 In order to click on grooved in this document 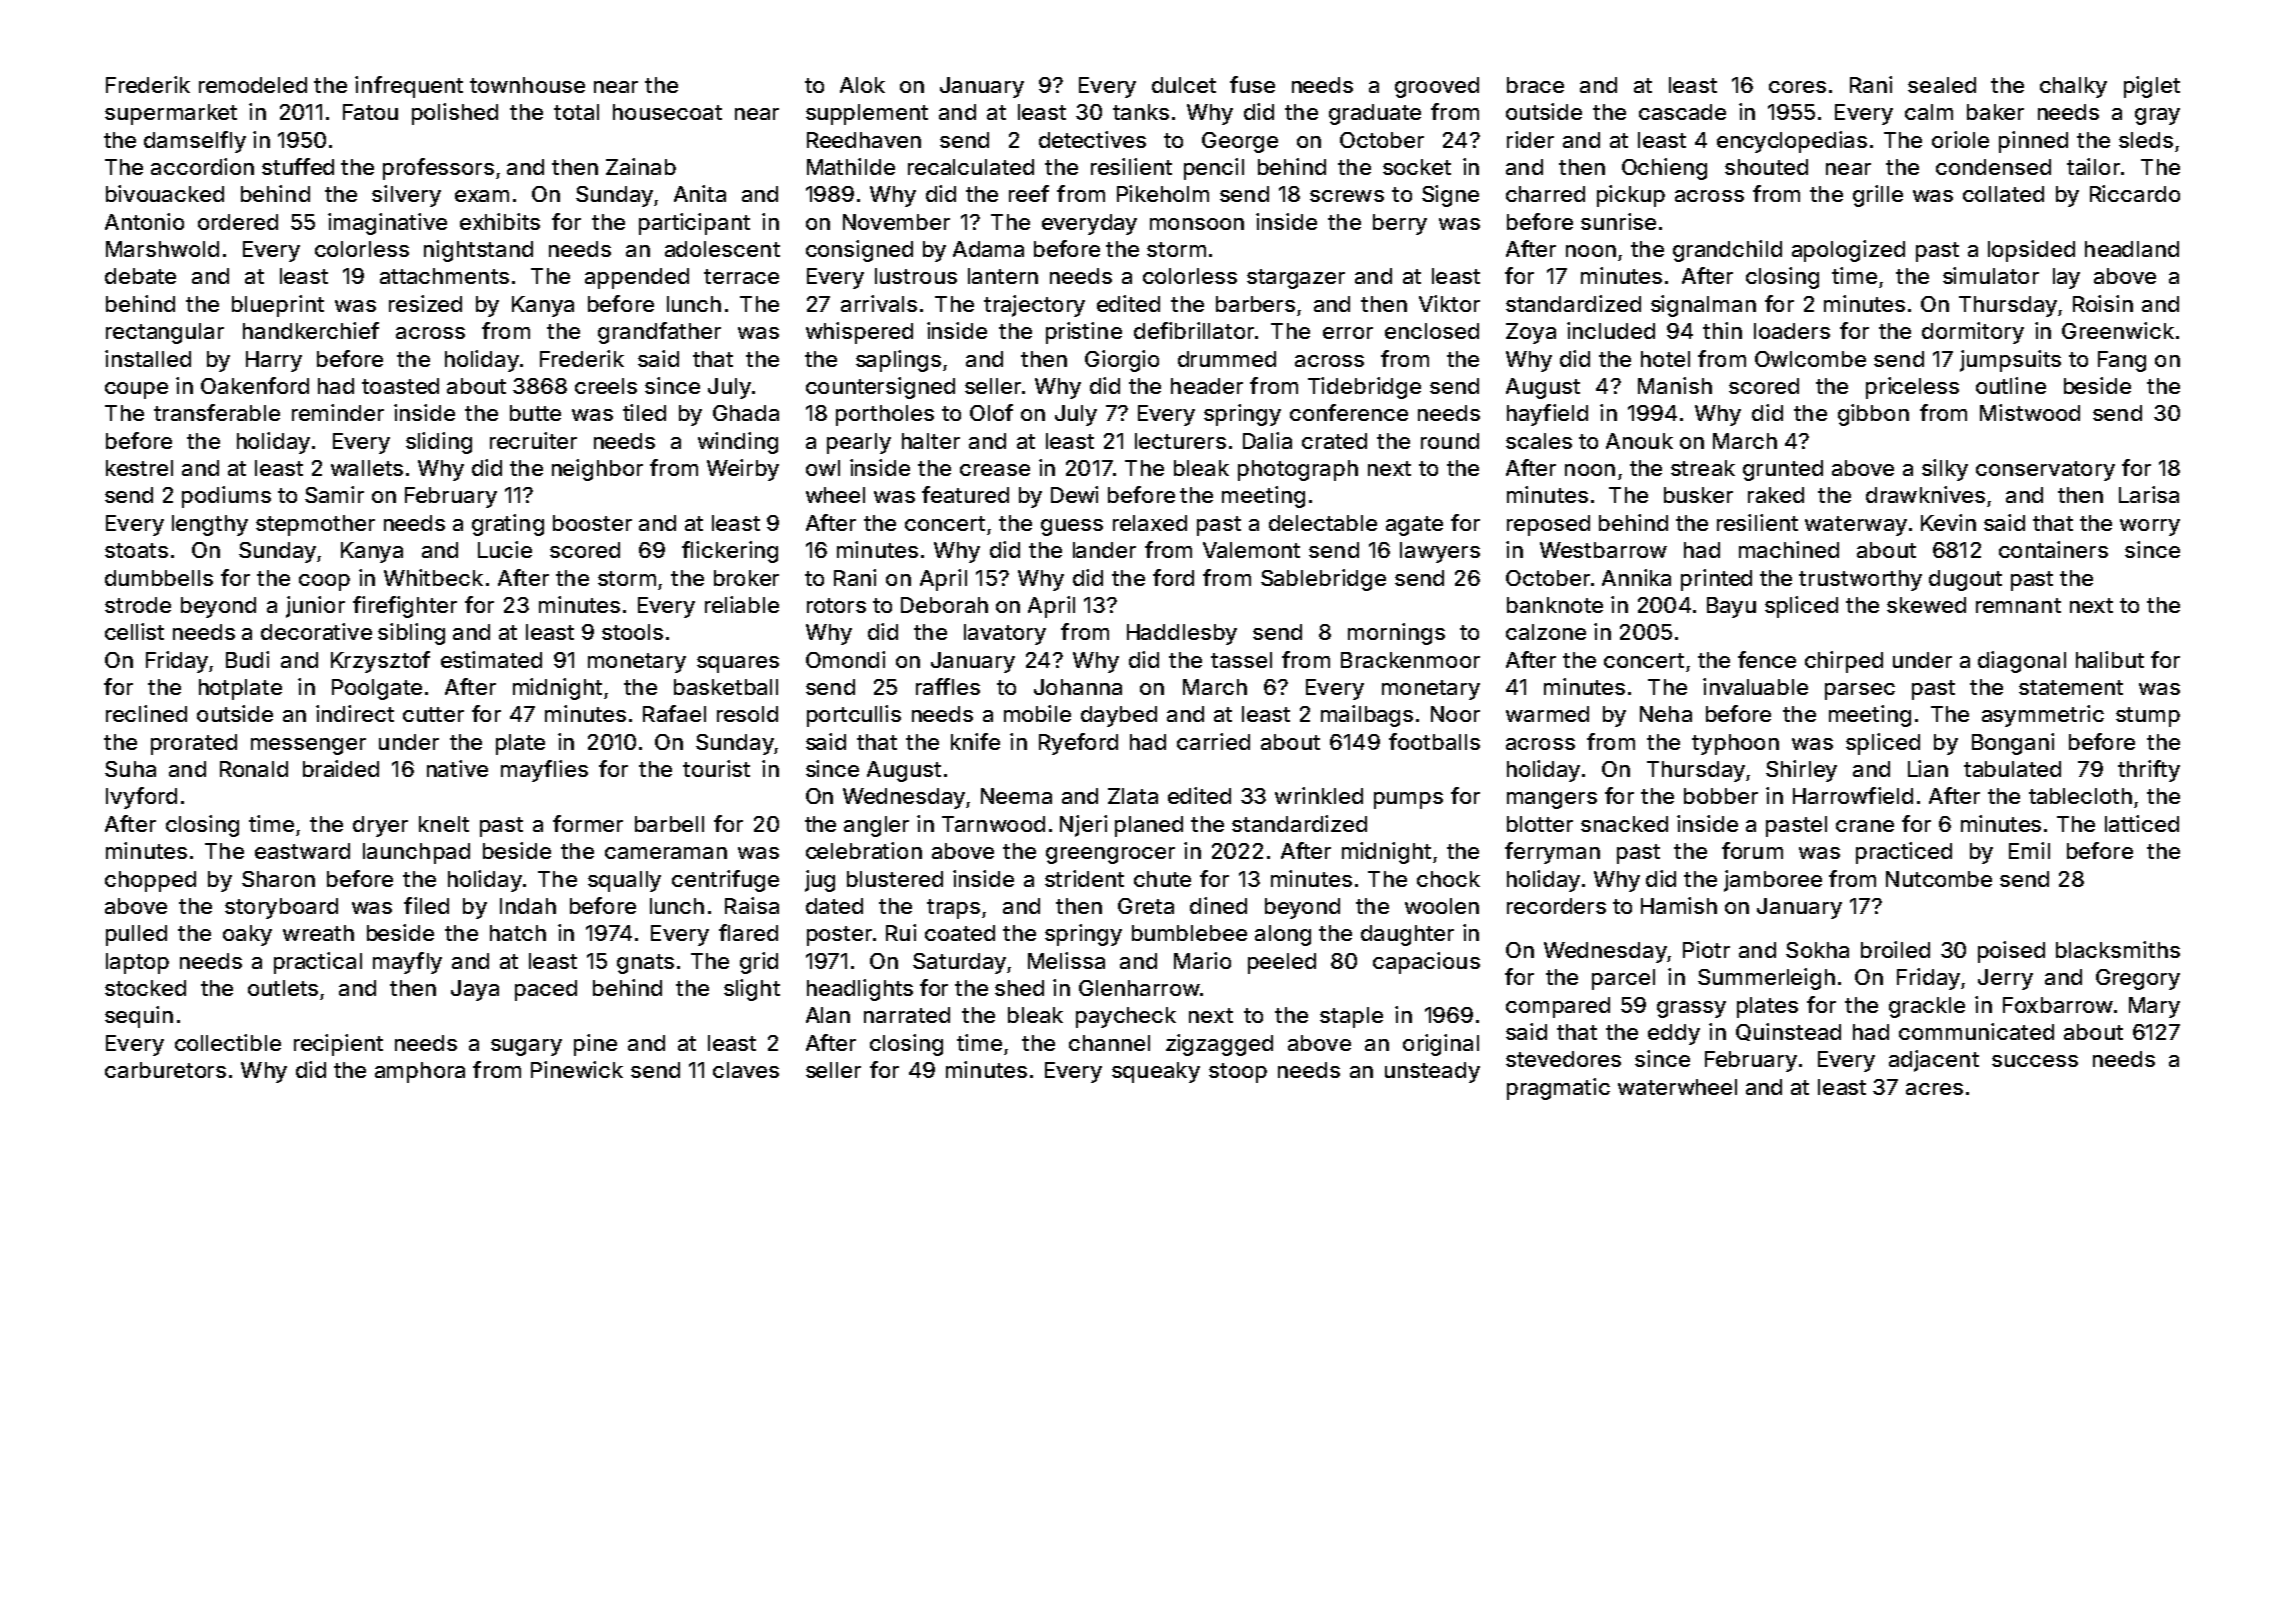, I will do `click(1437, 87)`.
